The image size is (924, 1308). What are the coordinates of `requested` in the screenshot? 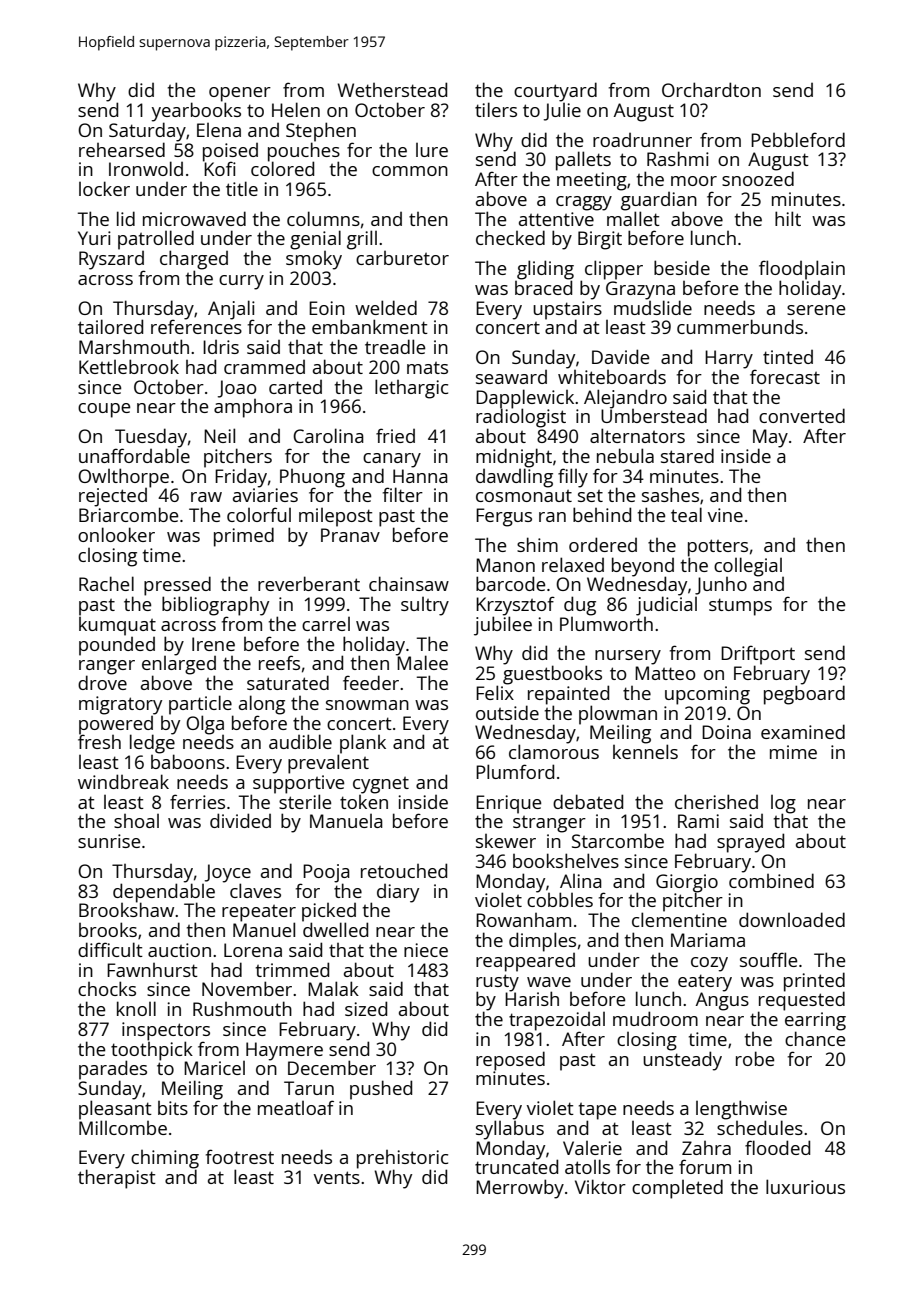 It's located at (802, 1001).
